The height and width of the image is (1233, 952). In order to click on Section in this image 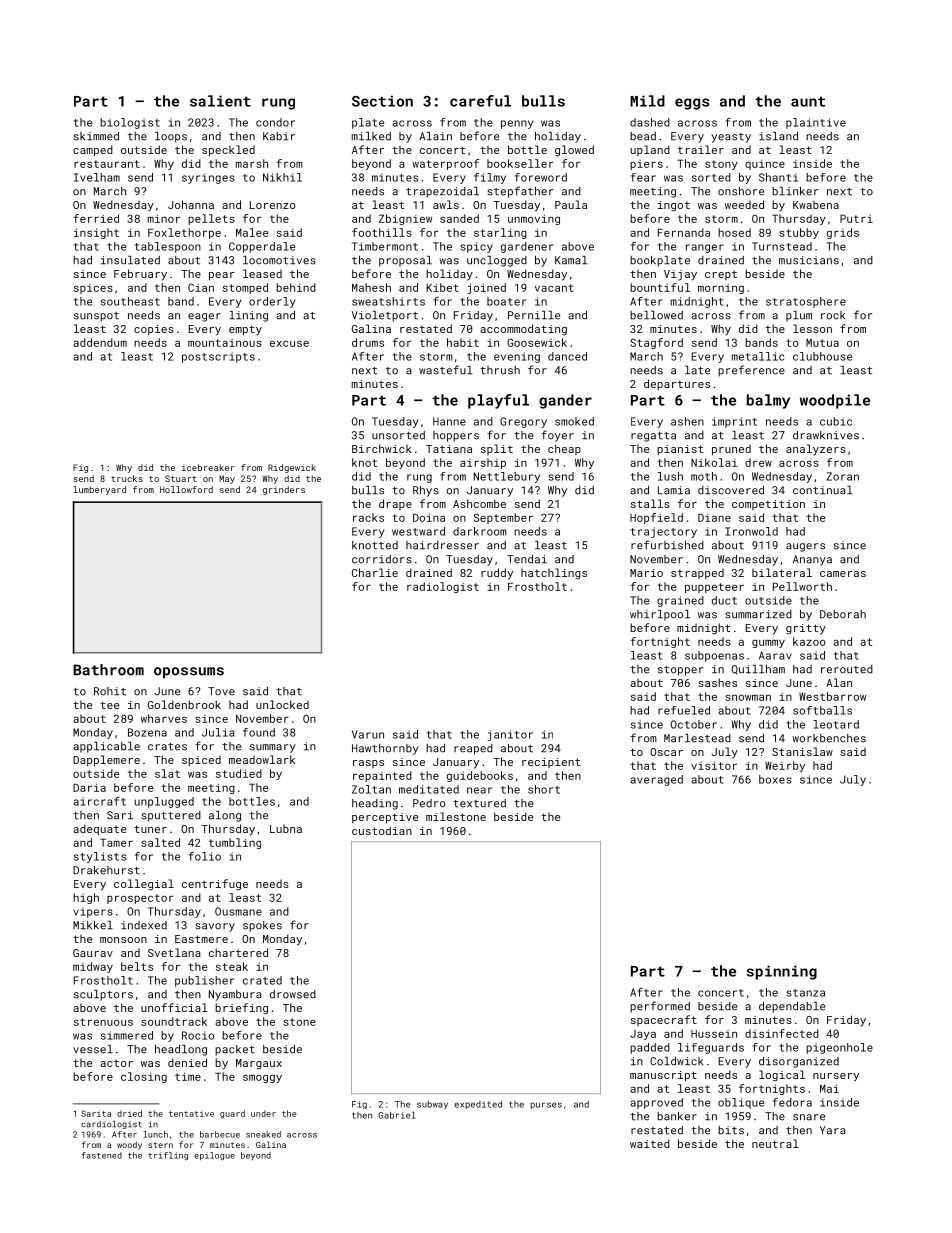, I will do `click(382, 101)`.
